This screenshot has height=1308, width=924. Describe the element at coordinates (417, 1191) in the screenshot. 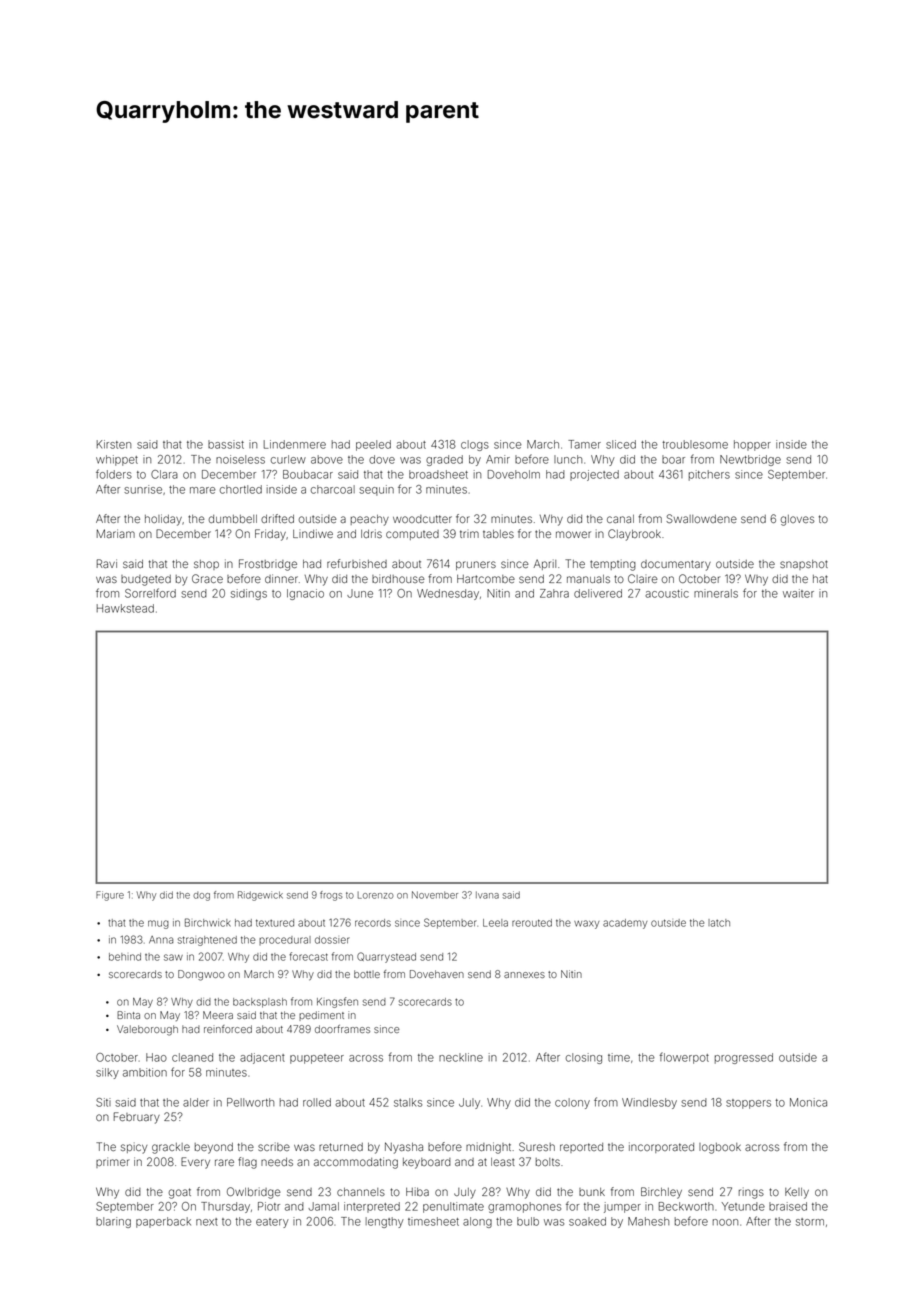

I see `Hiba` at that location.
